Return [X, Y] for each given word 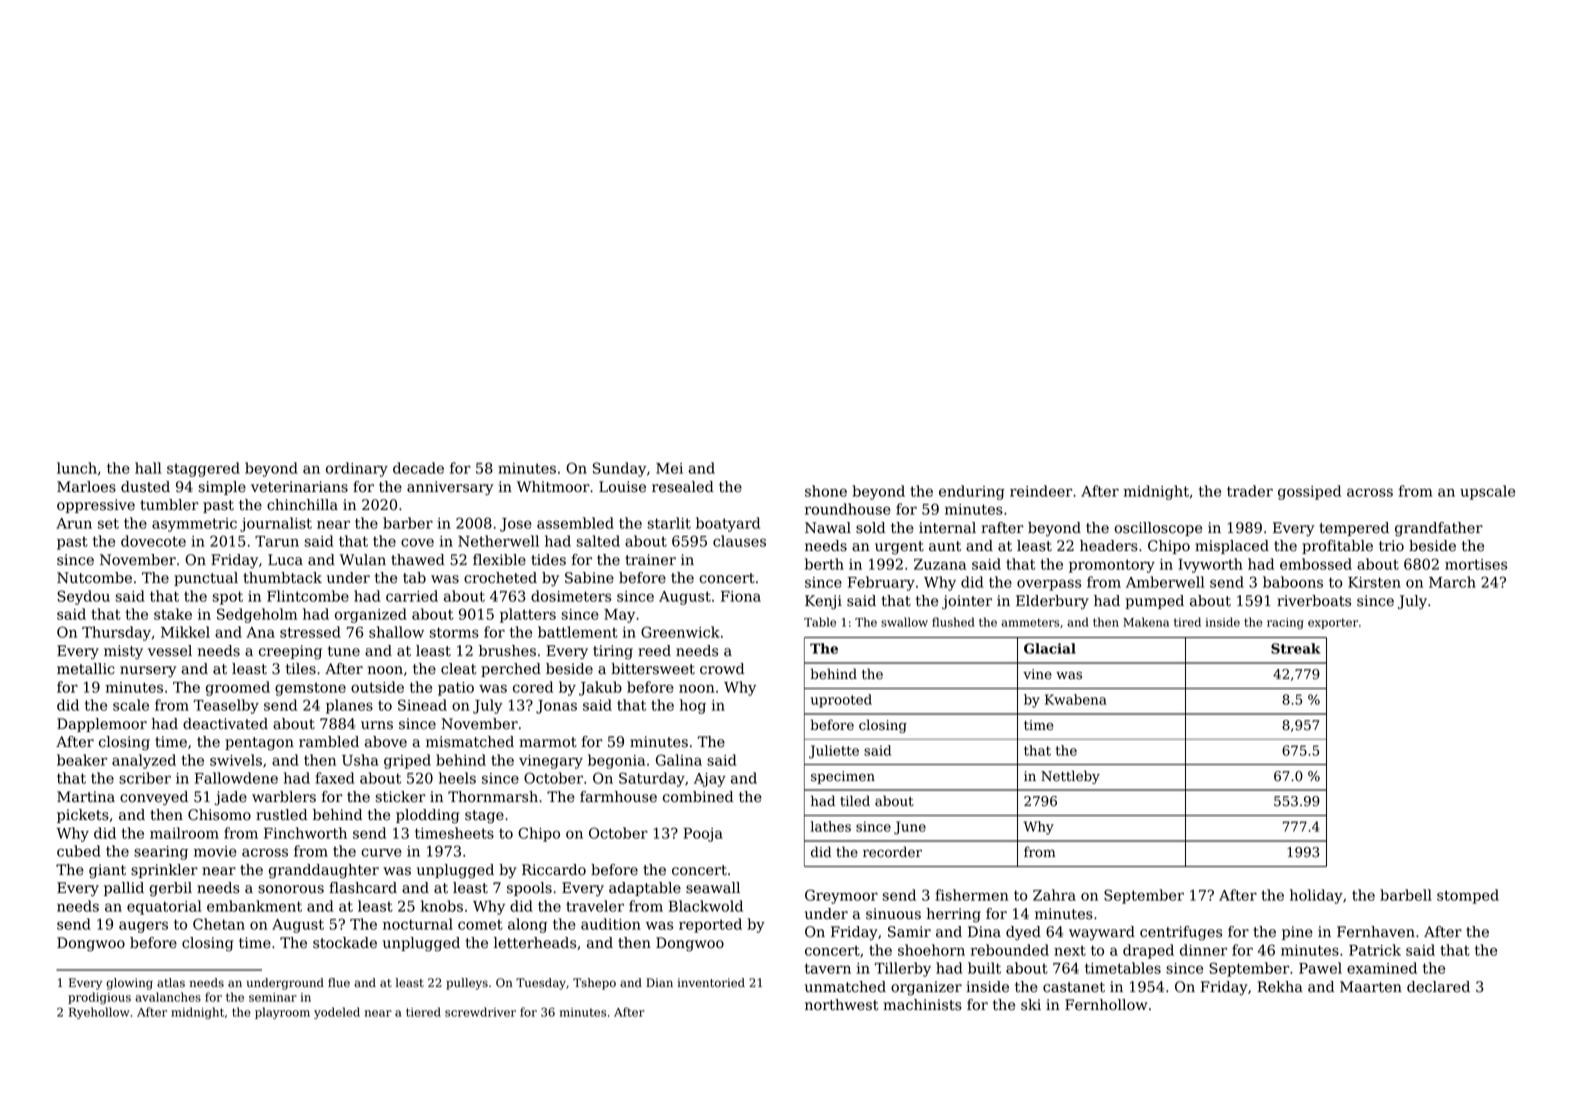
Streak [1295, 648]
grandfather [1439, 529]
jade [231, 798]
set [108, 523]
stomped [1468, 896]
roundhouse [848, 509]
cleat [459, 669]
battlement [578, 632]
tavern [828, 968]
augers [143, 927]
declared [1438, 987]
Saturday [652, 779]
